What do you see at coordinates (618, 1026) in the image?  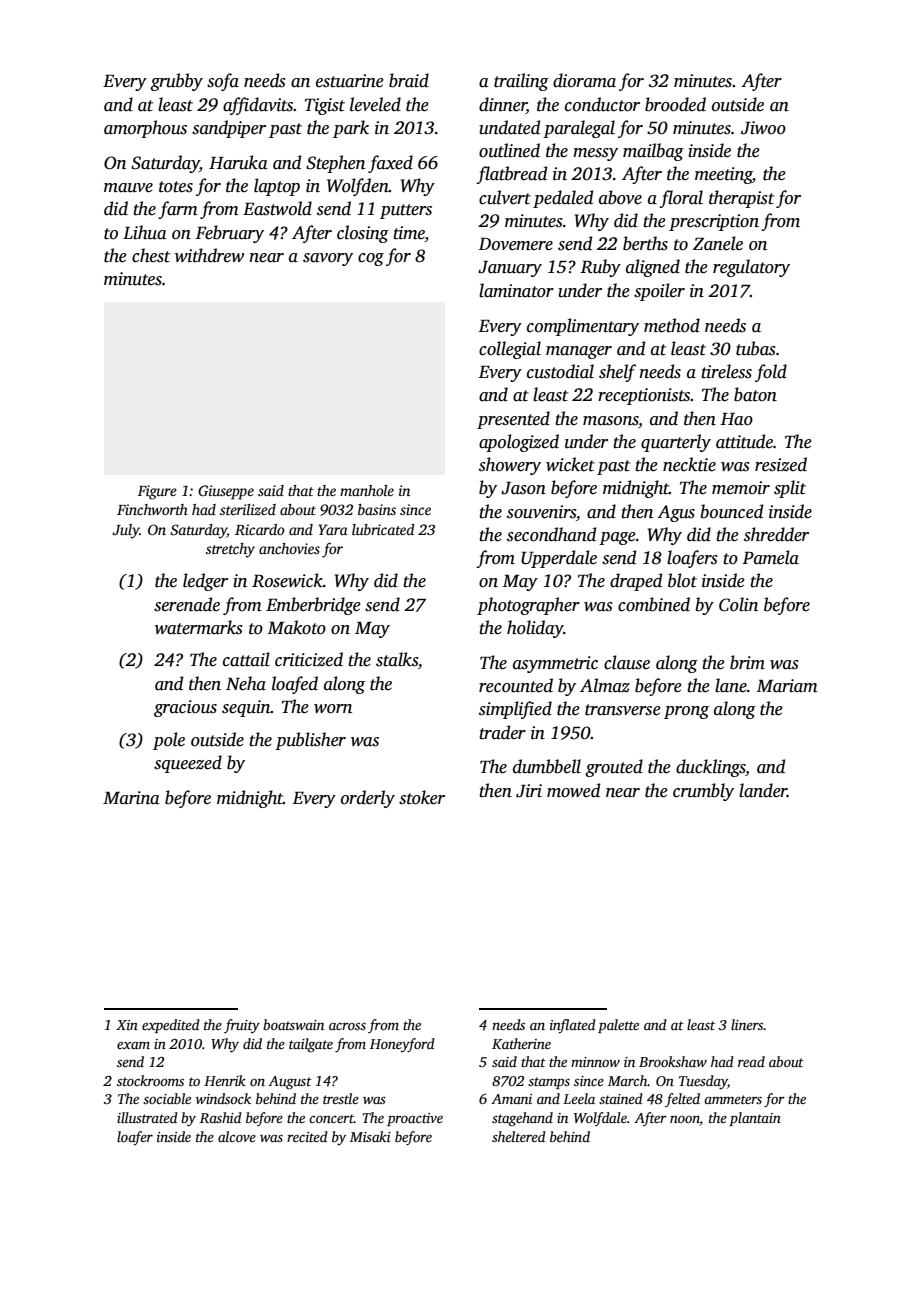 I see `palette` at bounding box center [618, 1026].
